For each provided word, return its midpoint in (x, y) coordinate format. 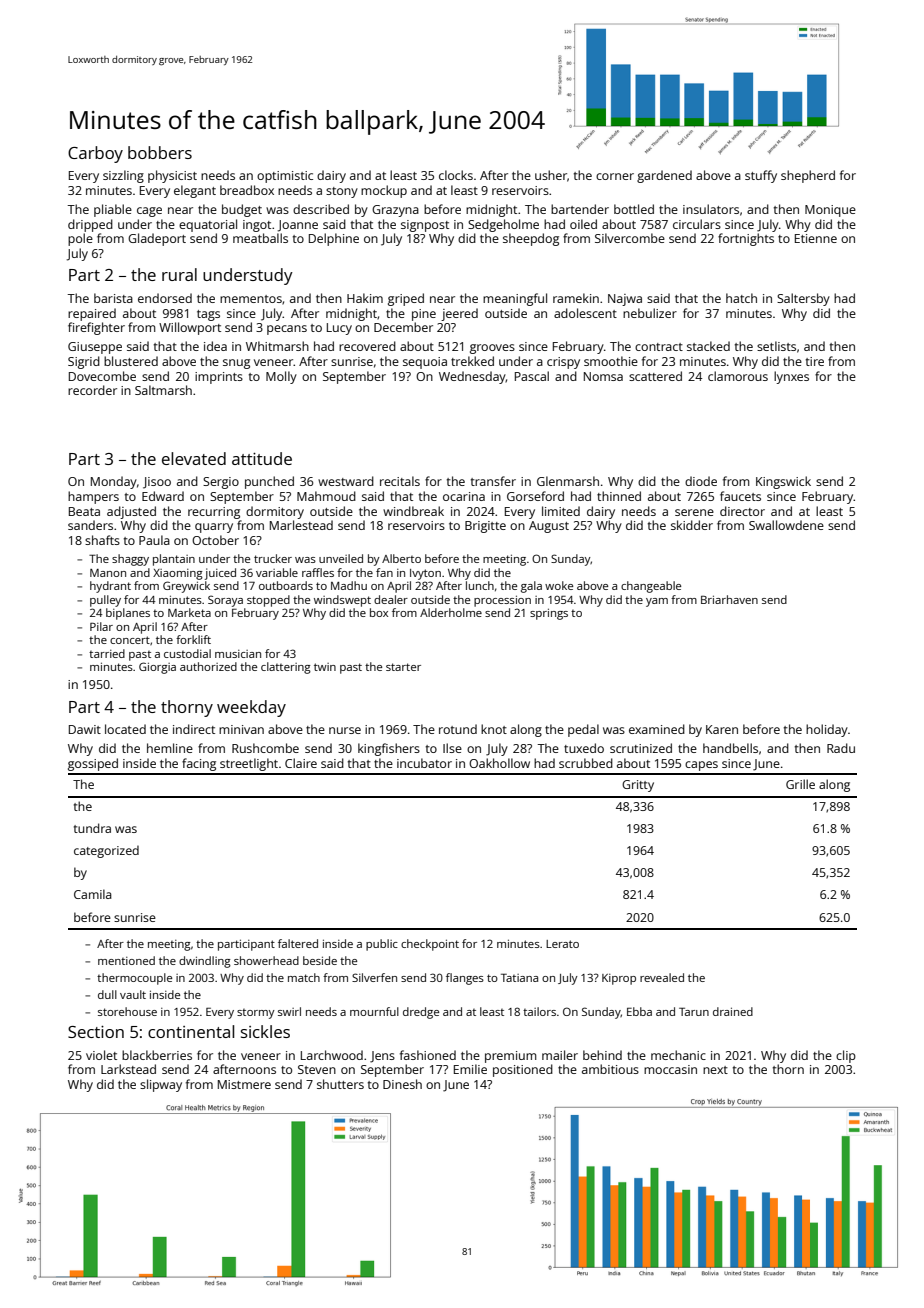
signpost (425, 226)
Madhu (349, 585)
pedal (583, 730)
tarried (107, 653)
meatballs (260, 238)
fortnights (746, 239)
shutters (340, 1084)
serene (694, 512)
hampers (93, 497)
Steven (317, 1069)
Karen (722, 729)
